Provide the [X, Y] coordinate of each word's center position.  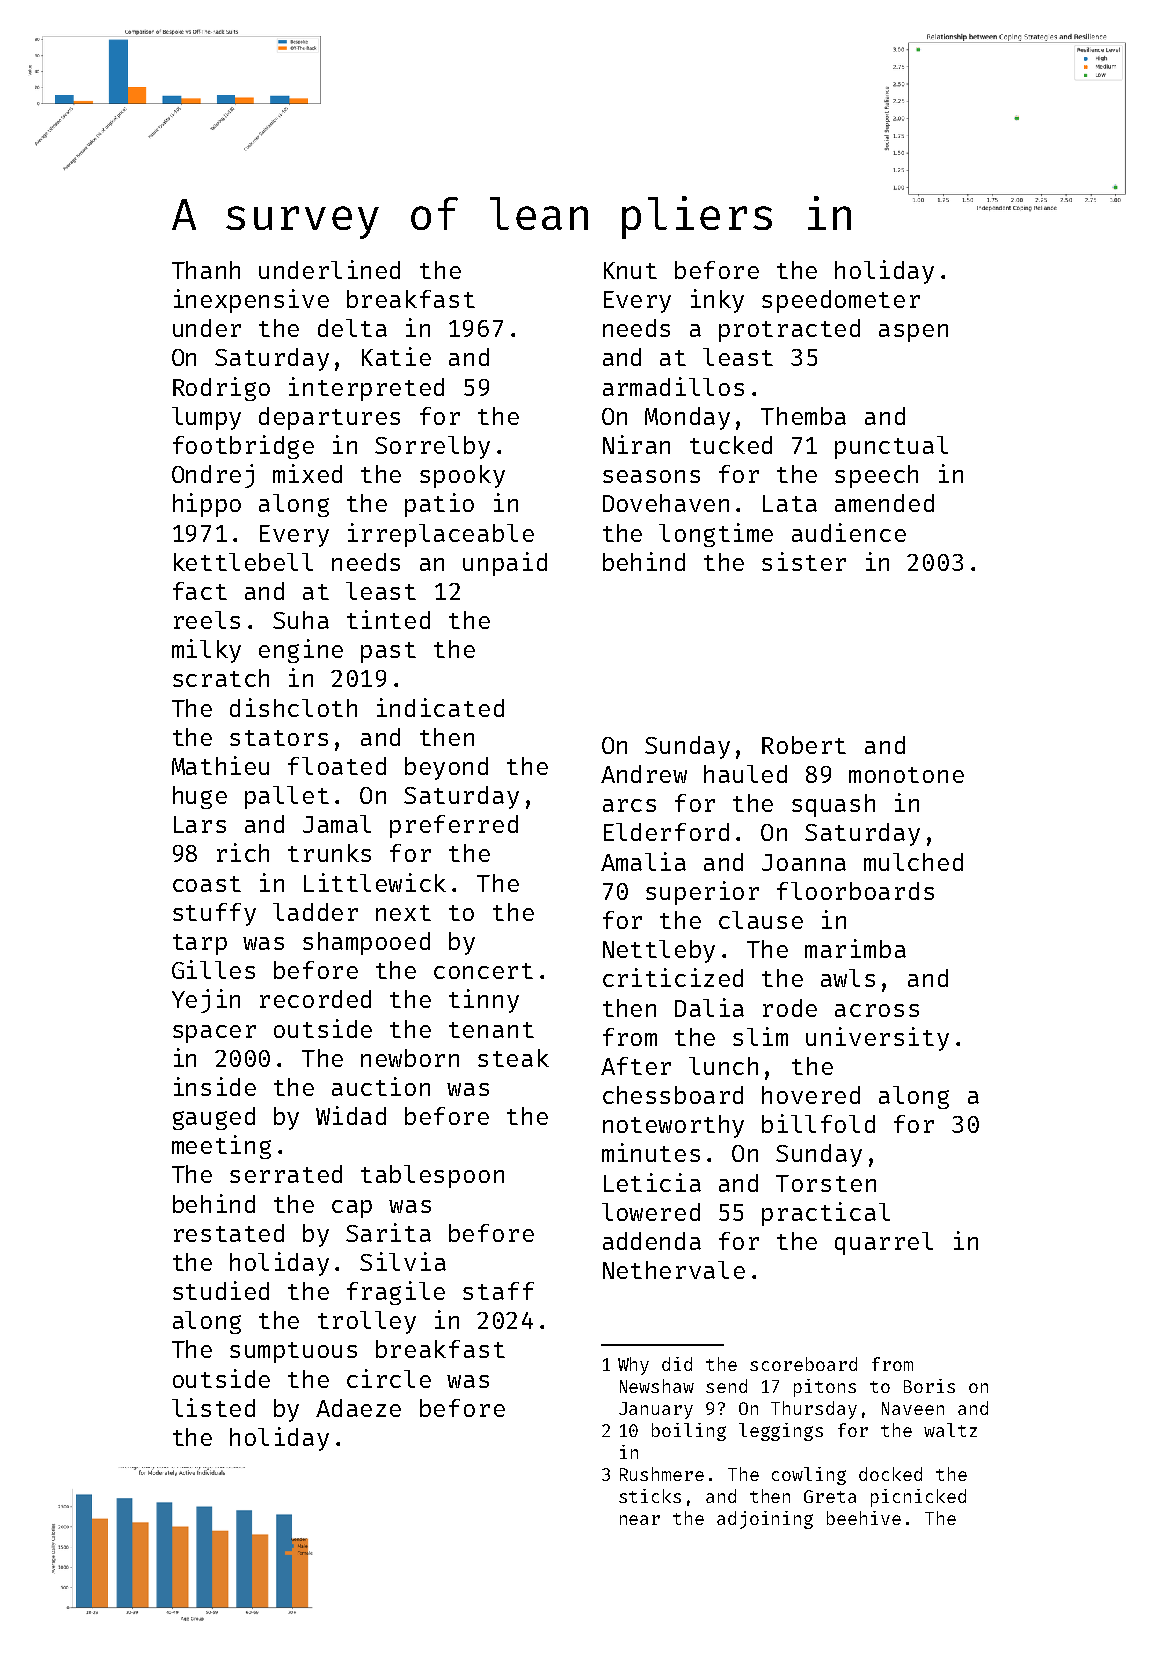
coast [207, 884]
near [640, 1520]
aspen [913, 333]
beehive [864, 1518]
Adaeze [358, 1408]
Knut [630, 270]
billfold [818, 1123]
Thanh [206, 270]
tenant [491, 1030]
